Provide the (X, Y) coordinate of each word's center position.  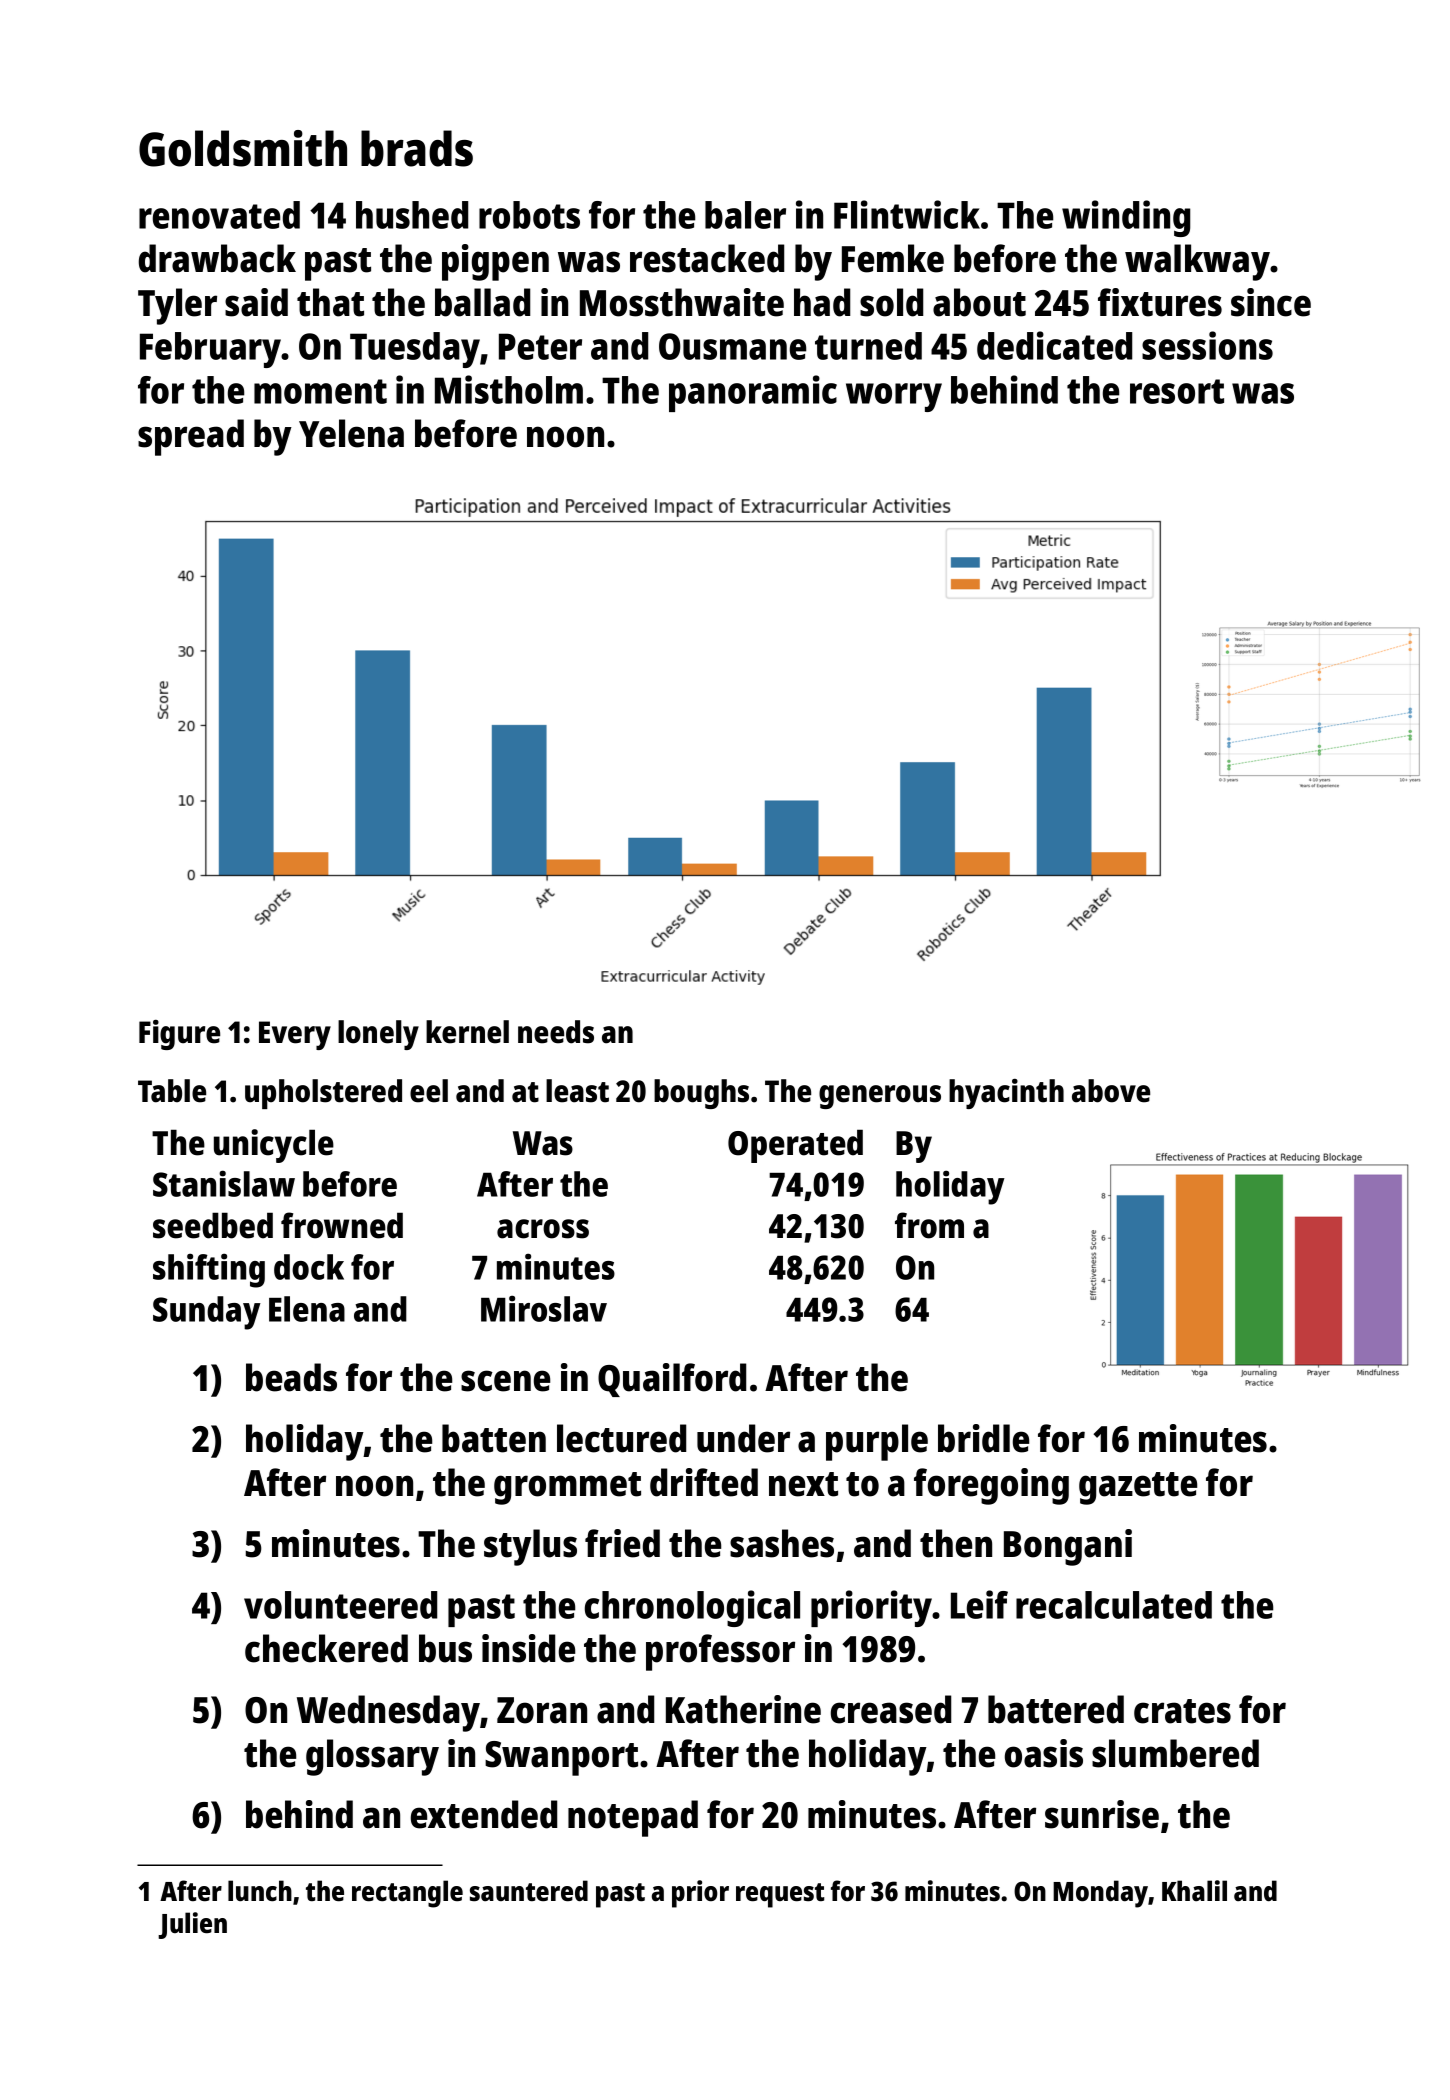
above (1111, 1091)
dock (309, 1267)
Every (295, 1035)
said (256, 302)
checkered (326, 1648)
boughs (701, 1094)
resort (1177, 391)
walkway (1197, 262)
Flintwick (907, 214)
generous (880, 1097)
